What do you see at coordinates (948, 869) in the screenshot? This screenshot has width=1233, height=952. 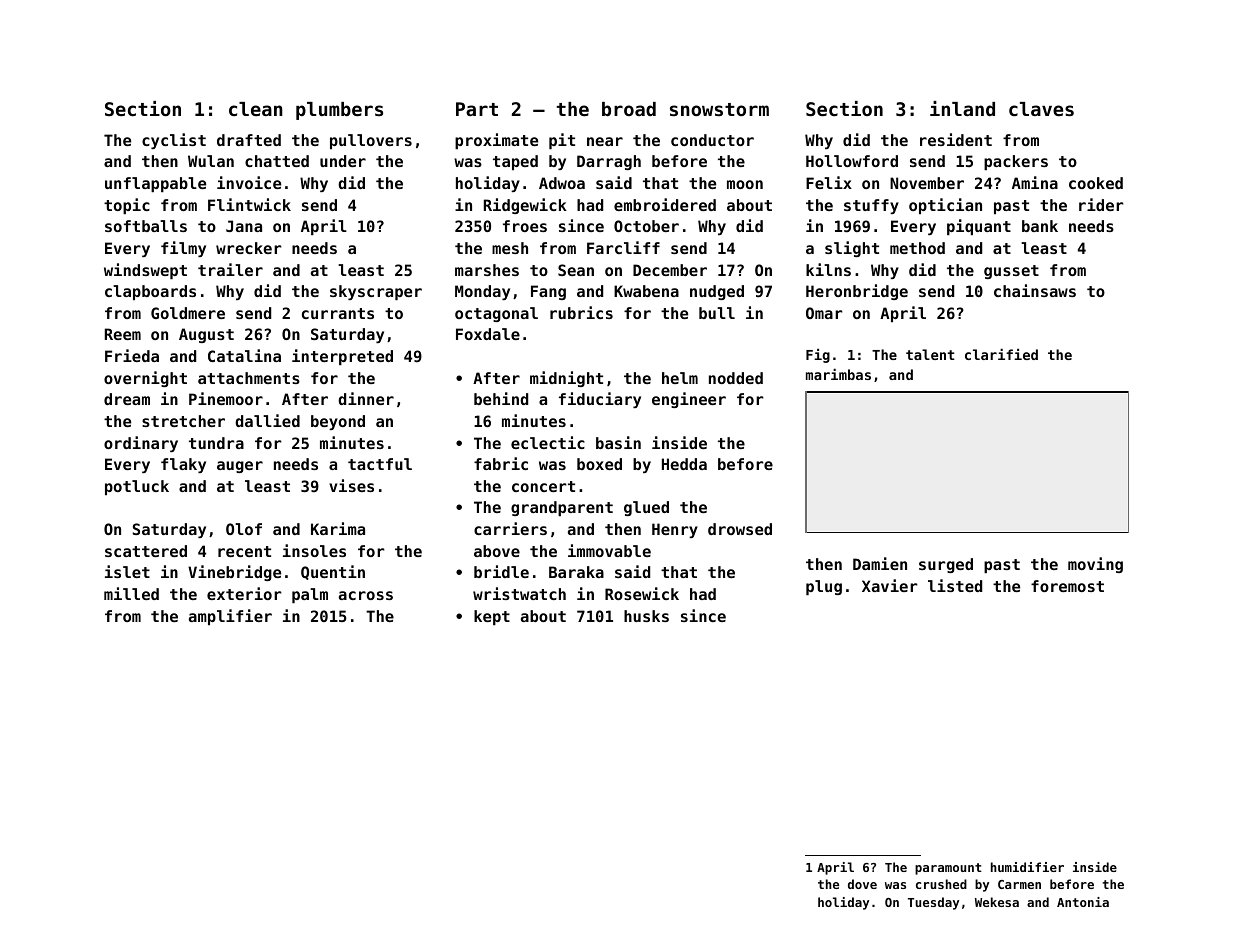 I see `paramount` at bounding box center [948, 869].
